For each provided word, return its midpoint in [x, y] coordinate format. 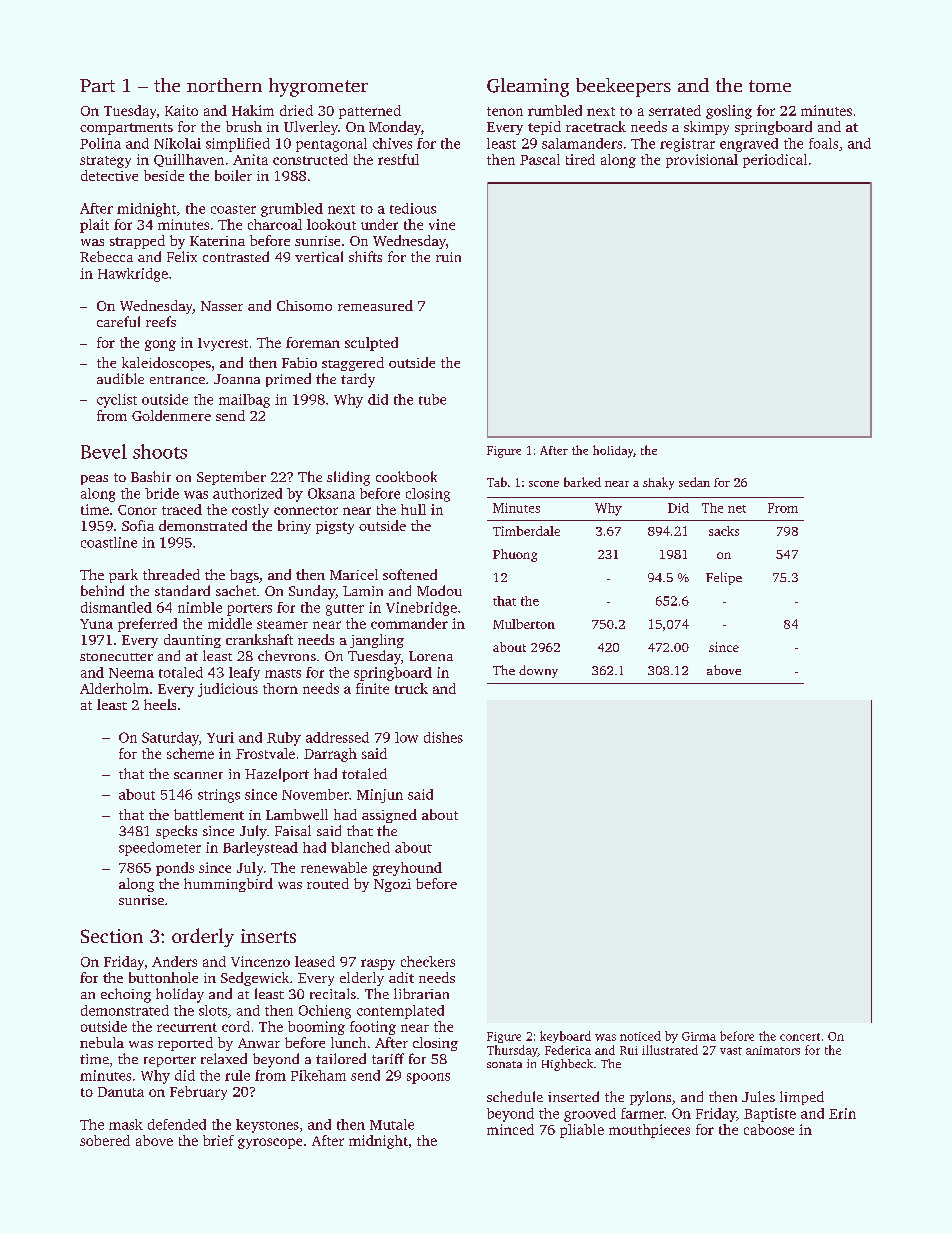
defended [177, 1124]
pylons [650, 1098]
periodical [775, 161]
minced [510, 1129]
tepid [544, 128]
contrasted [236, 256]
